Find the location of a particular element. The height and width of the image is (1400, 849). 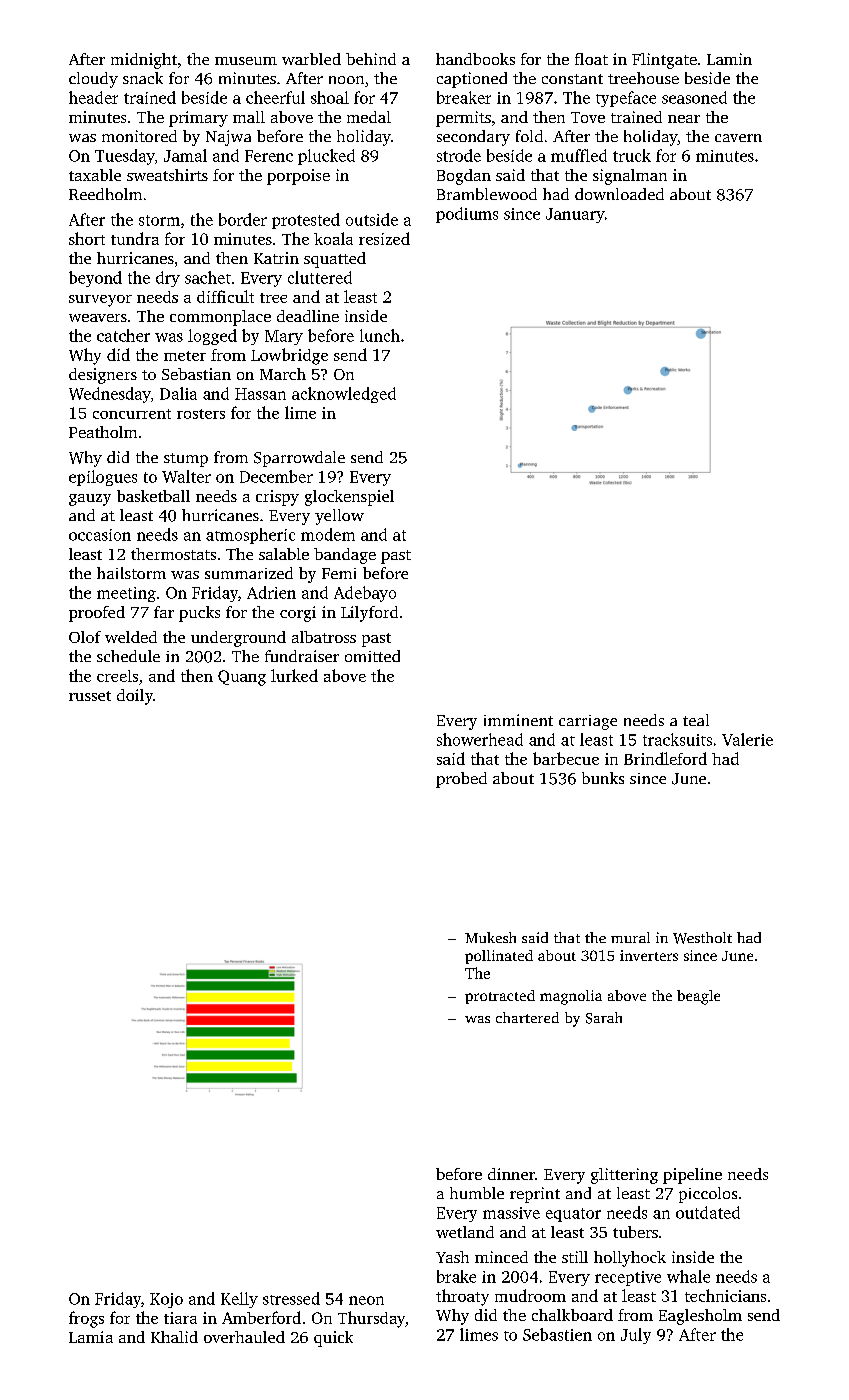

Eaglesholm is located at coordinates (700, 1317).
